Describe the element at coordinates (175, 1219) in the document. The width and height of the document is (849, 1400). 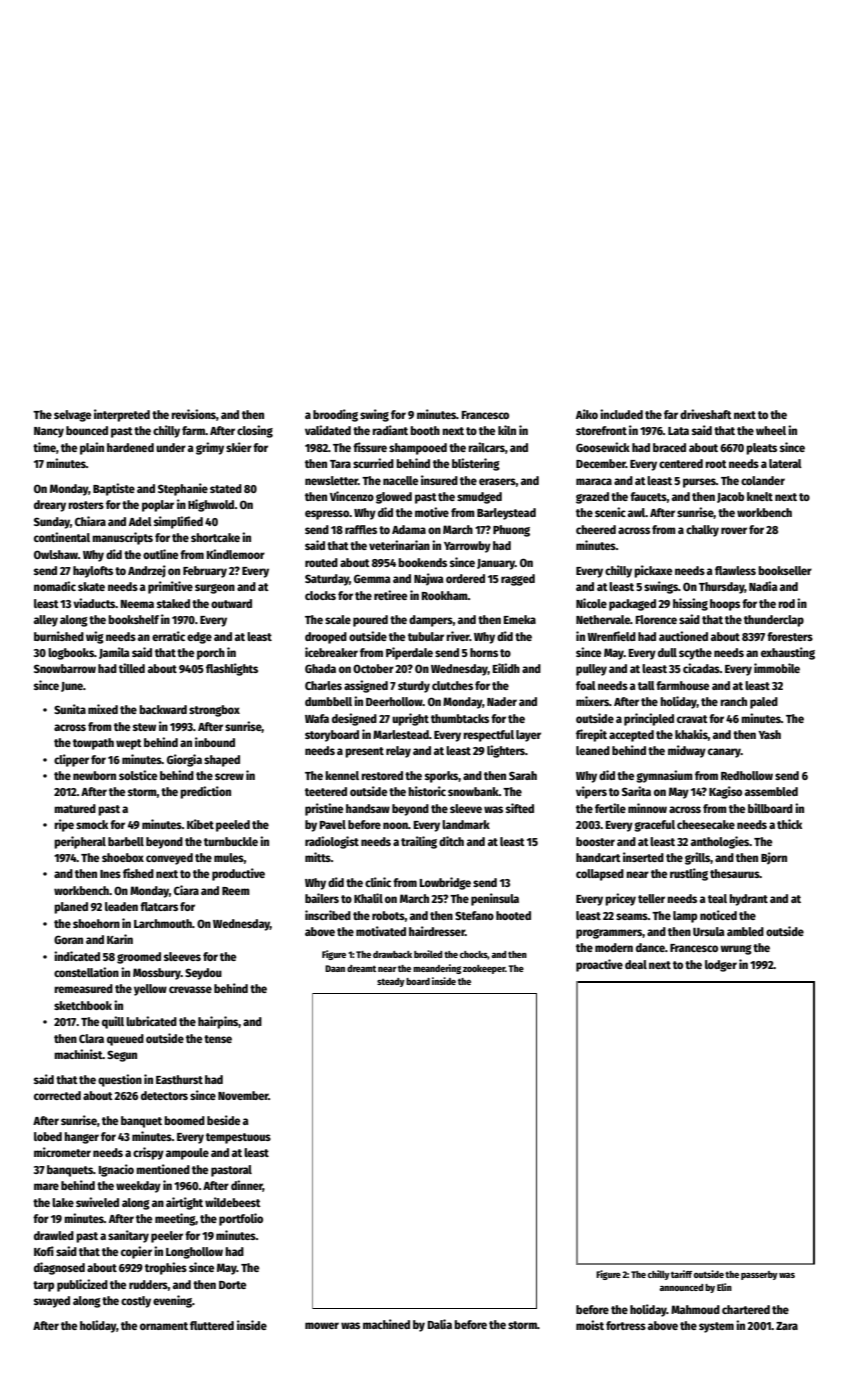
I see `meeting` at that location.
